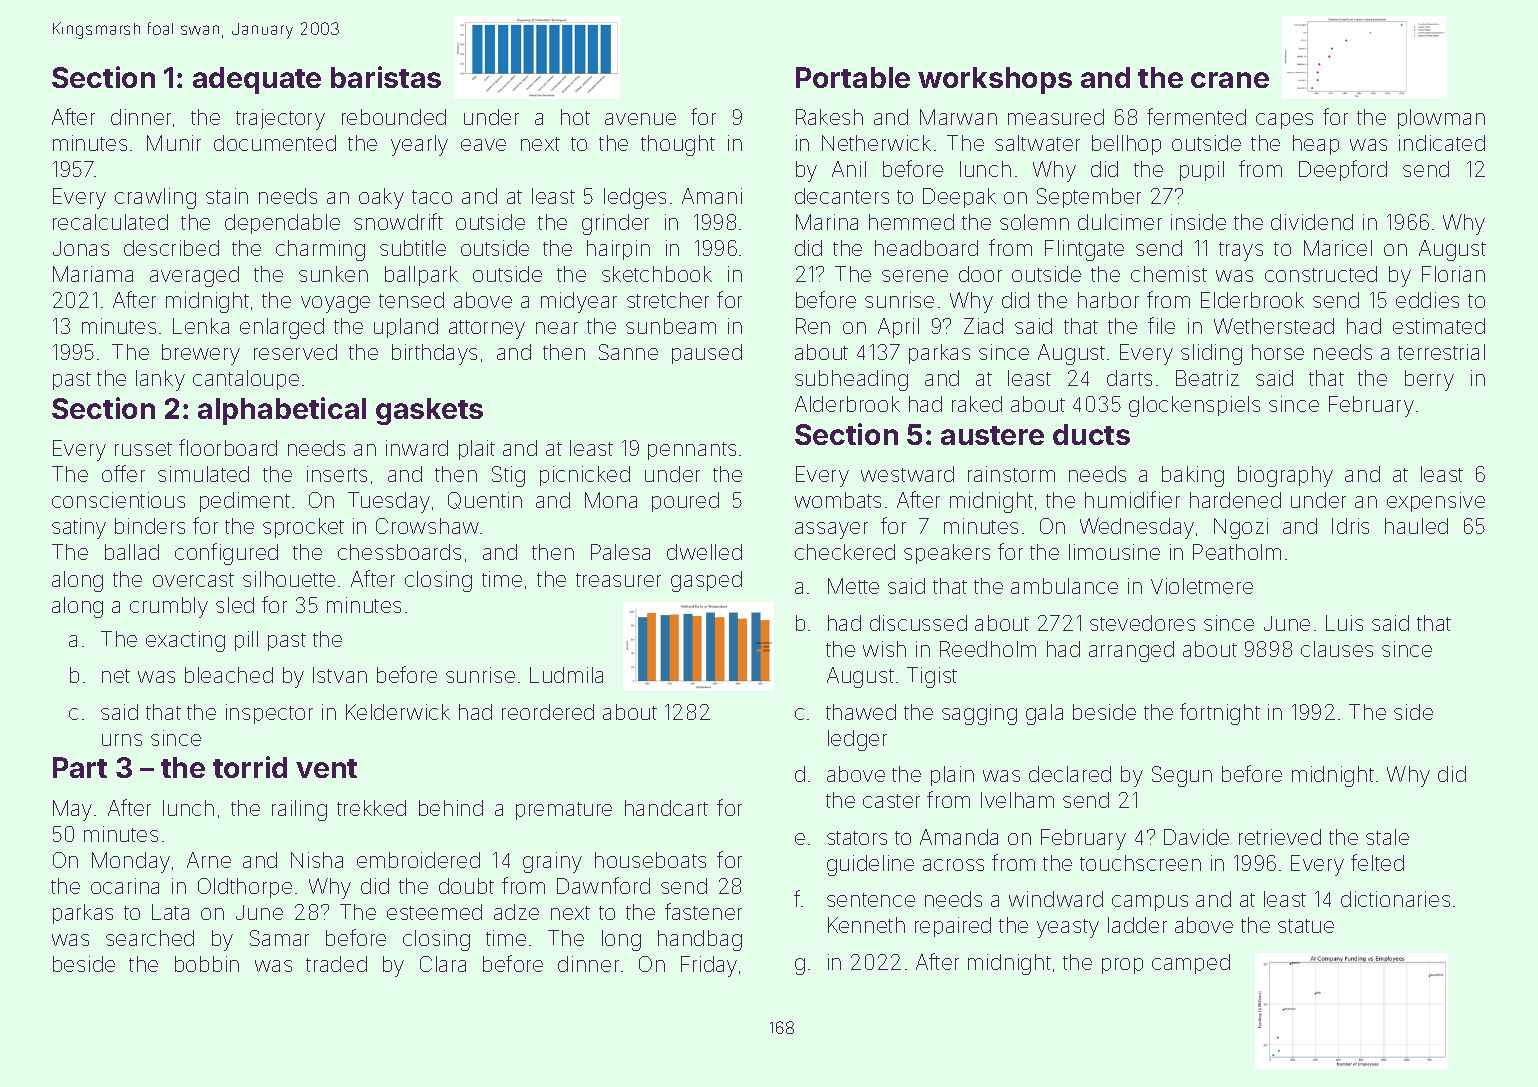 Image resolution: width=1538 pixels, height=1087 pixels. Describe the element at coordinates (671, 326) in the image. I see `sunbeam` at that location.
